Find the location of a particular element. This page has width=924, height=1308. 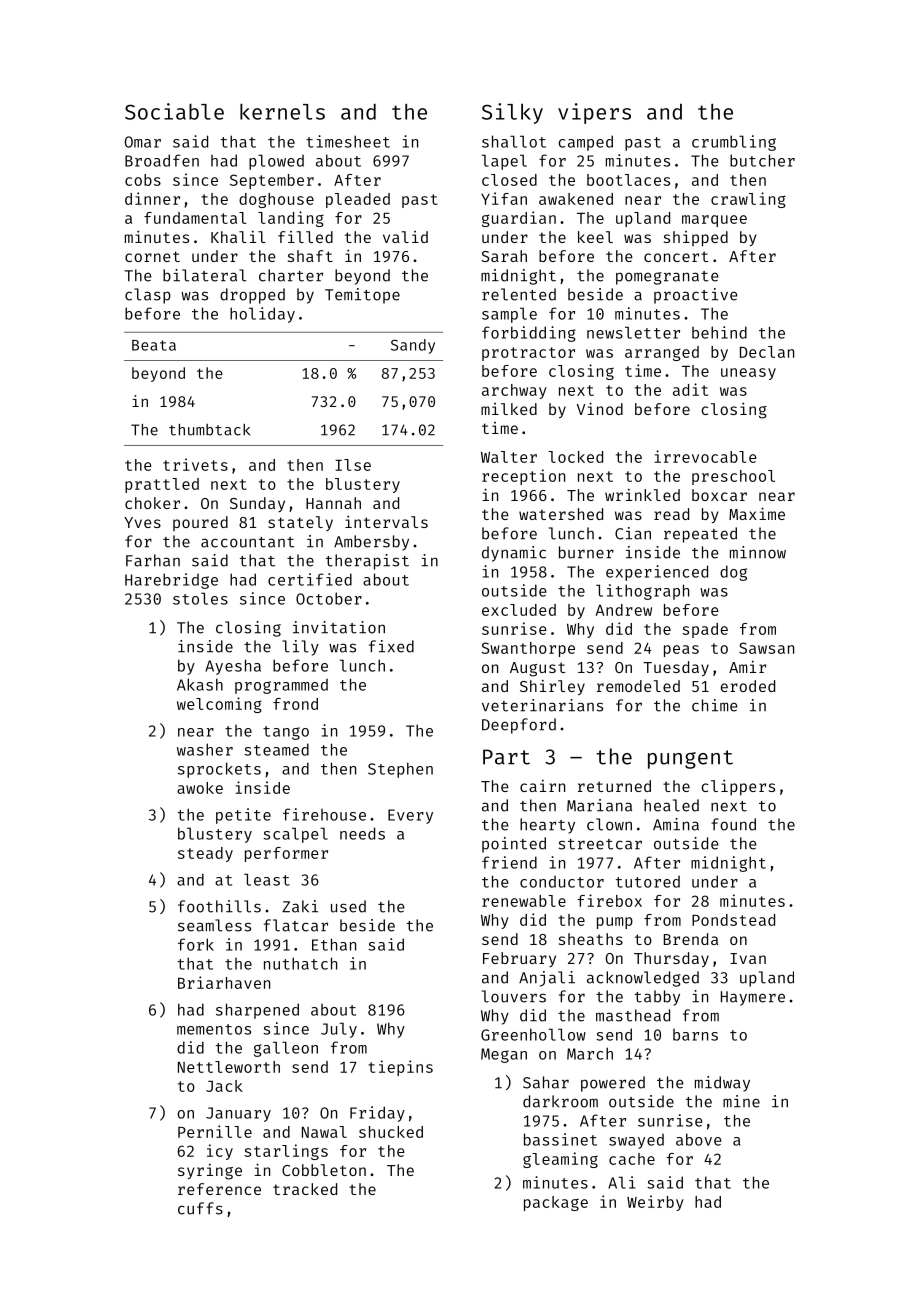

kernels is located at coordinates (282, 111).
